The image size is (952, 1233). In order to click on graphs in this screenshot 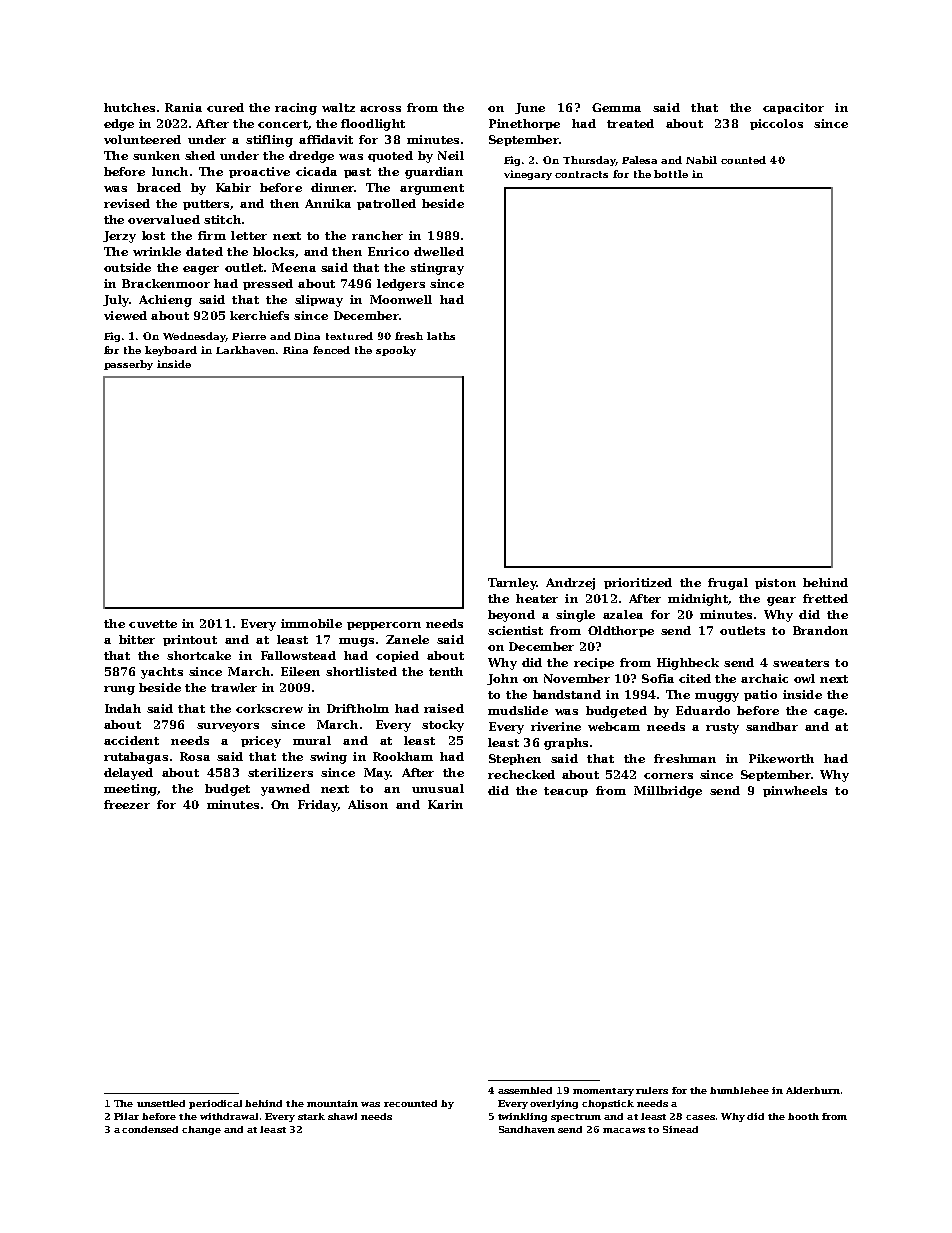, I will do `click(566, 744)`.
